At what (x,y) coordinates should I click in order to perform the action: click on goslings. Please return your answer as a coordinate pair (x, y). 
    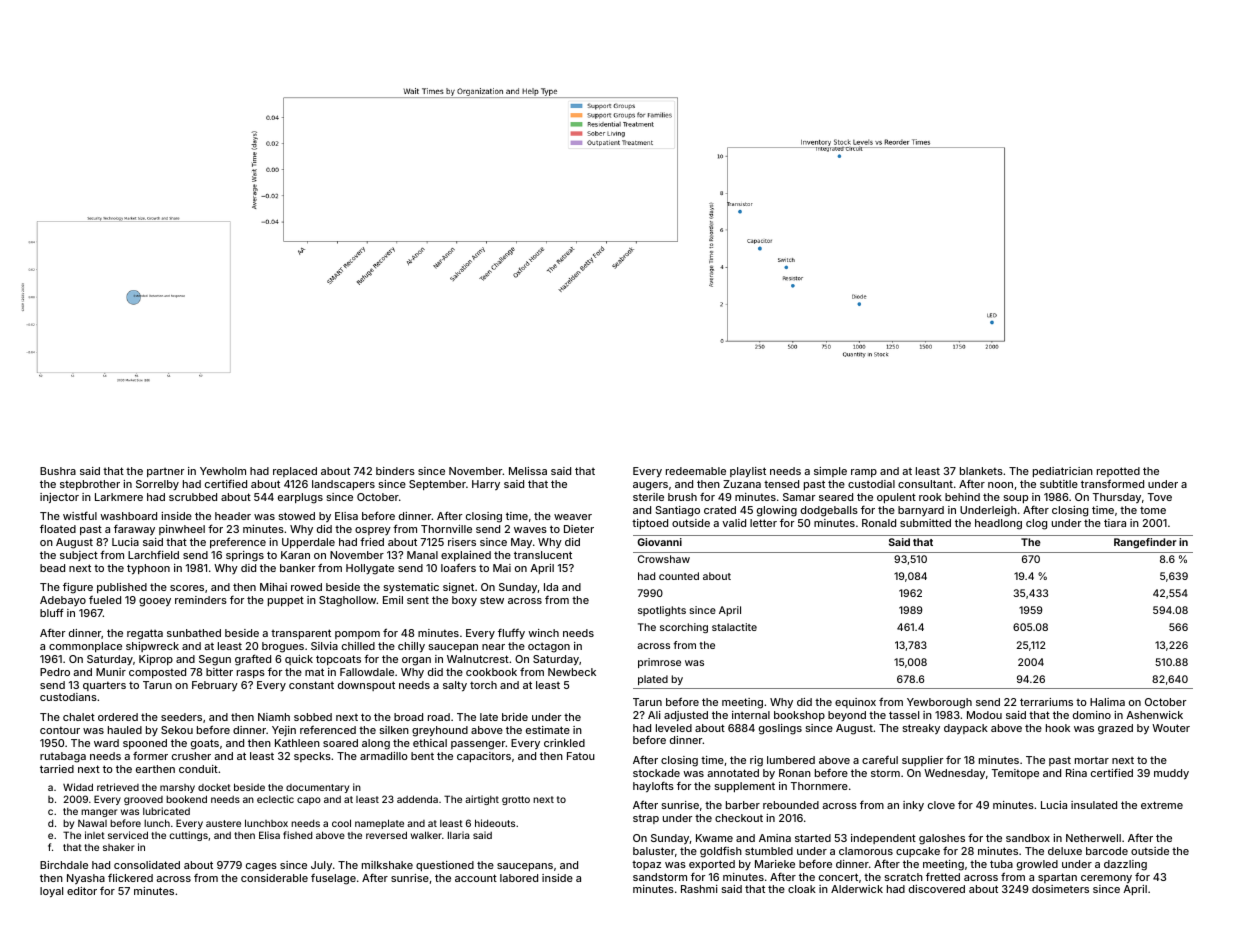
    Looking at the image, I should click on (780, 729).
